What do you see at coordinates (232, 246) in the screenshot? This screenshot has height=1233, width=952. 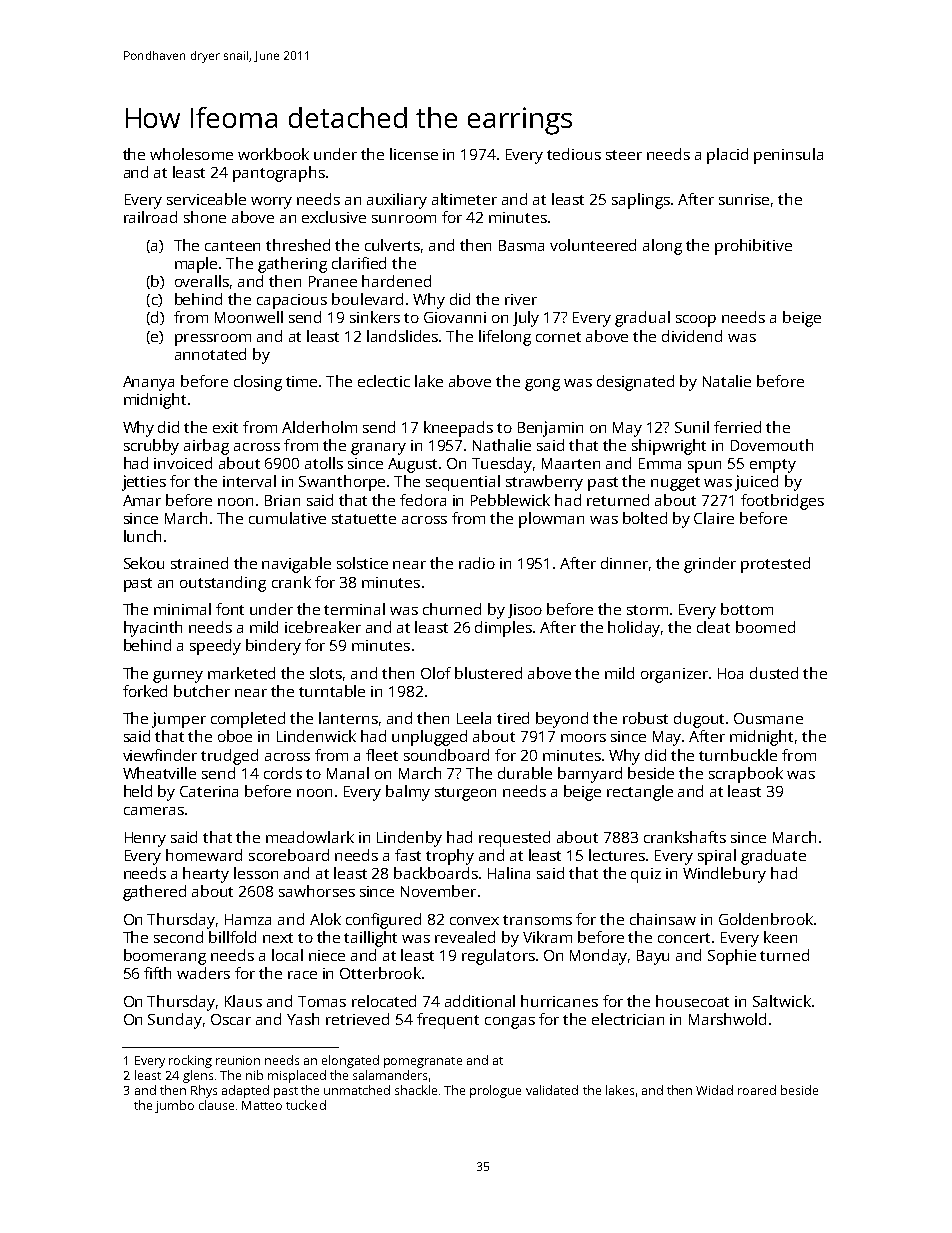 I see `canteen` at bounding box center [232, 246].
